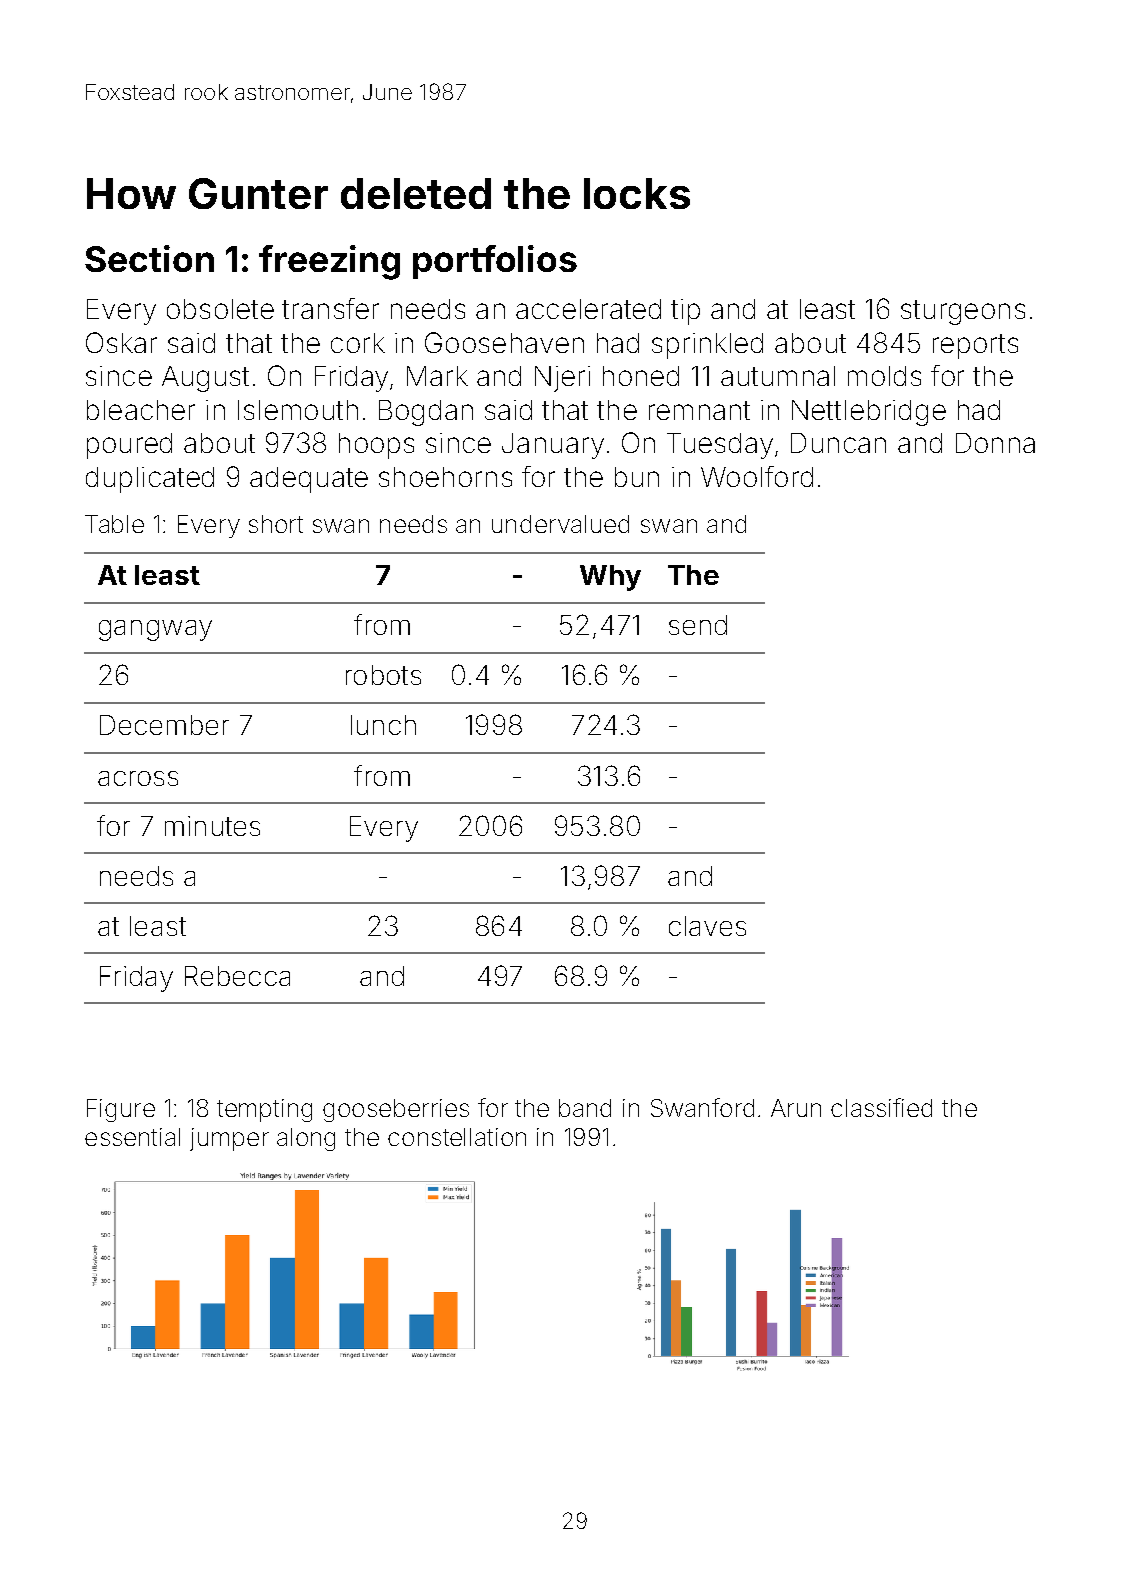 This page has height=1594, width=1122. Describe the element at coordinates (457, 1137) in the page. I see `constellation` at that location.
